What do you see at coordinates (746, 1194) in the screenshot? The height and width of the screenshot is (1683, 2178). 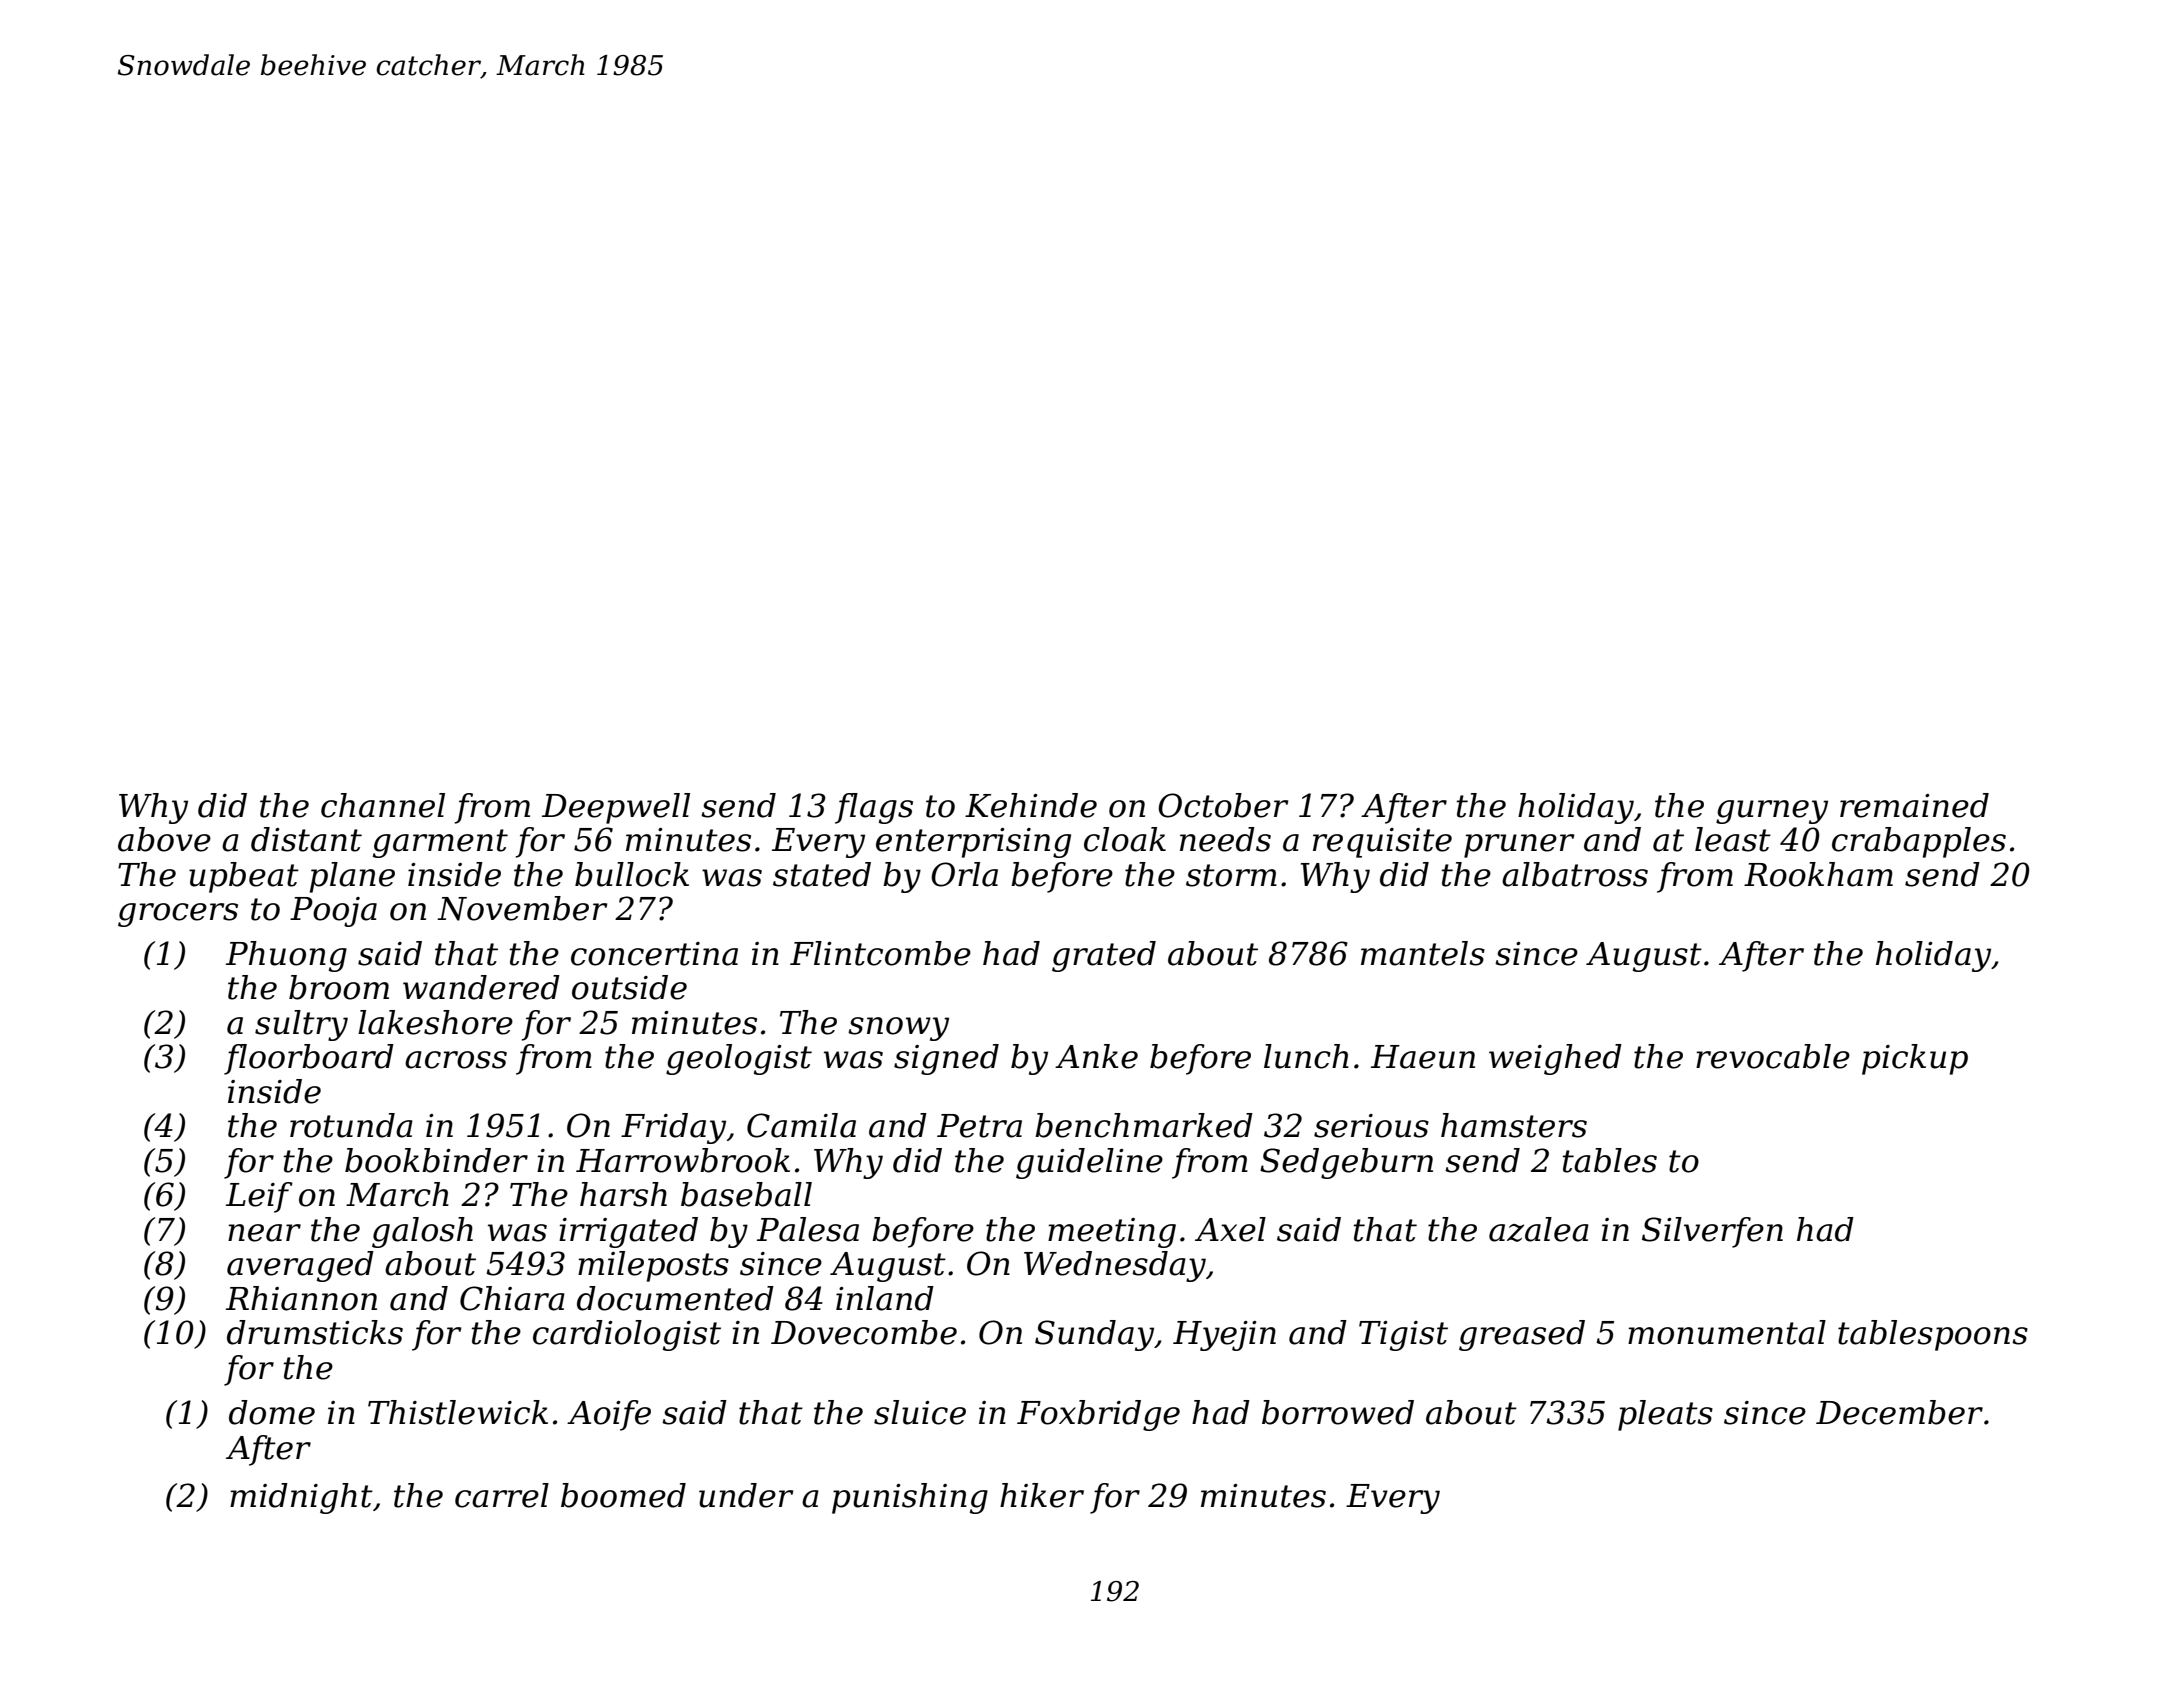 I see `baseball` at bounding box center [746, 1194].
